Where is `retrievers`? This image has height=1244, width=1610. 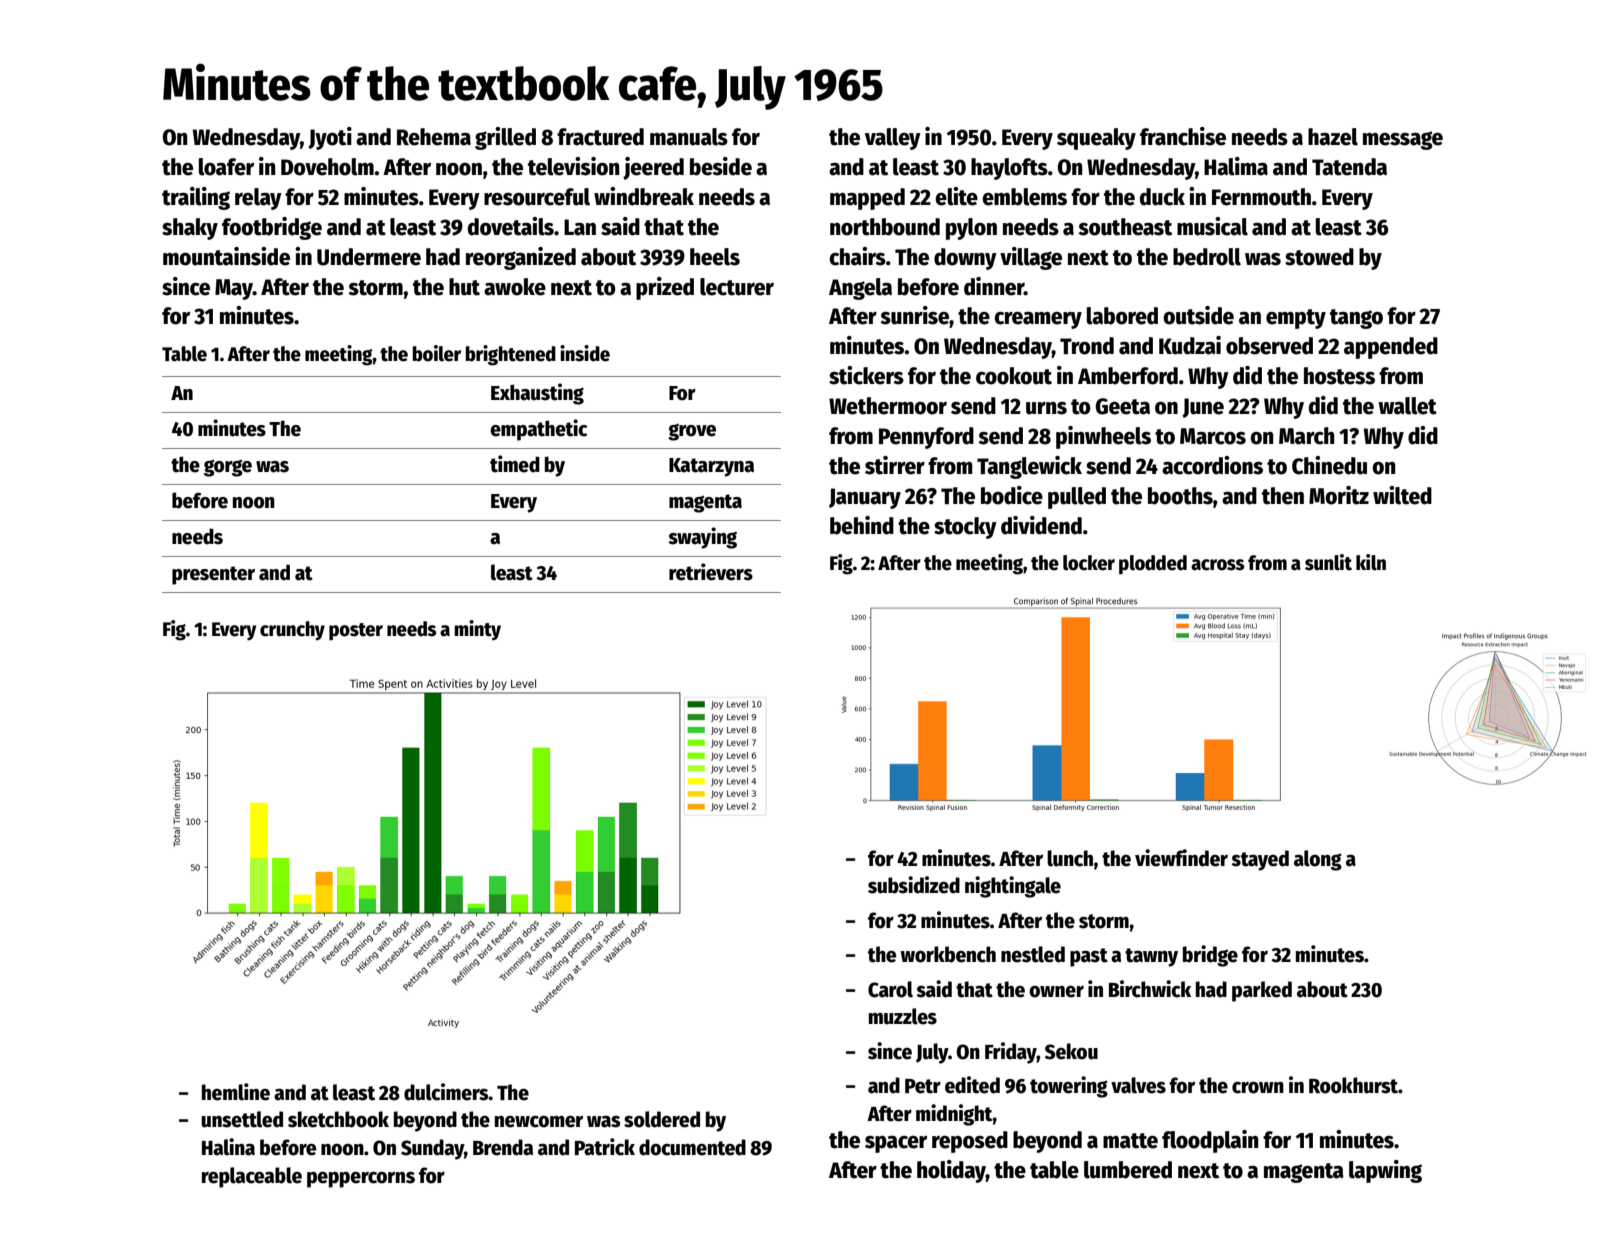 retrievers is located at coordinates (711, 572).
